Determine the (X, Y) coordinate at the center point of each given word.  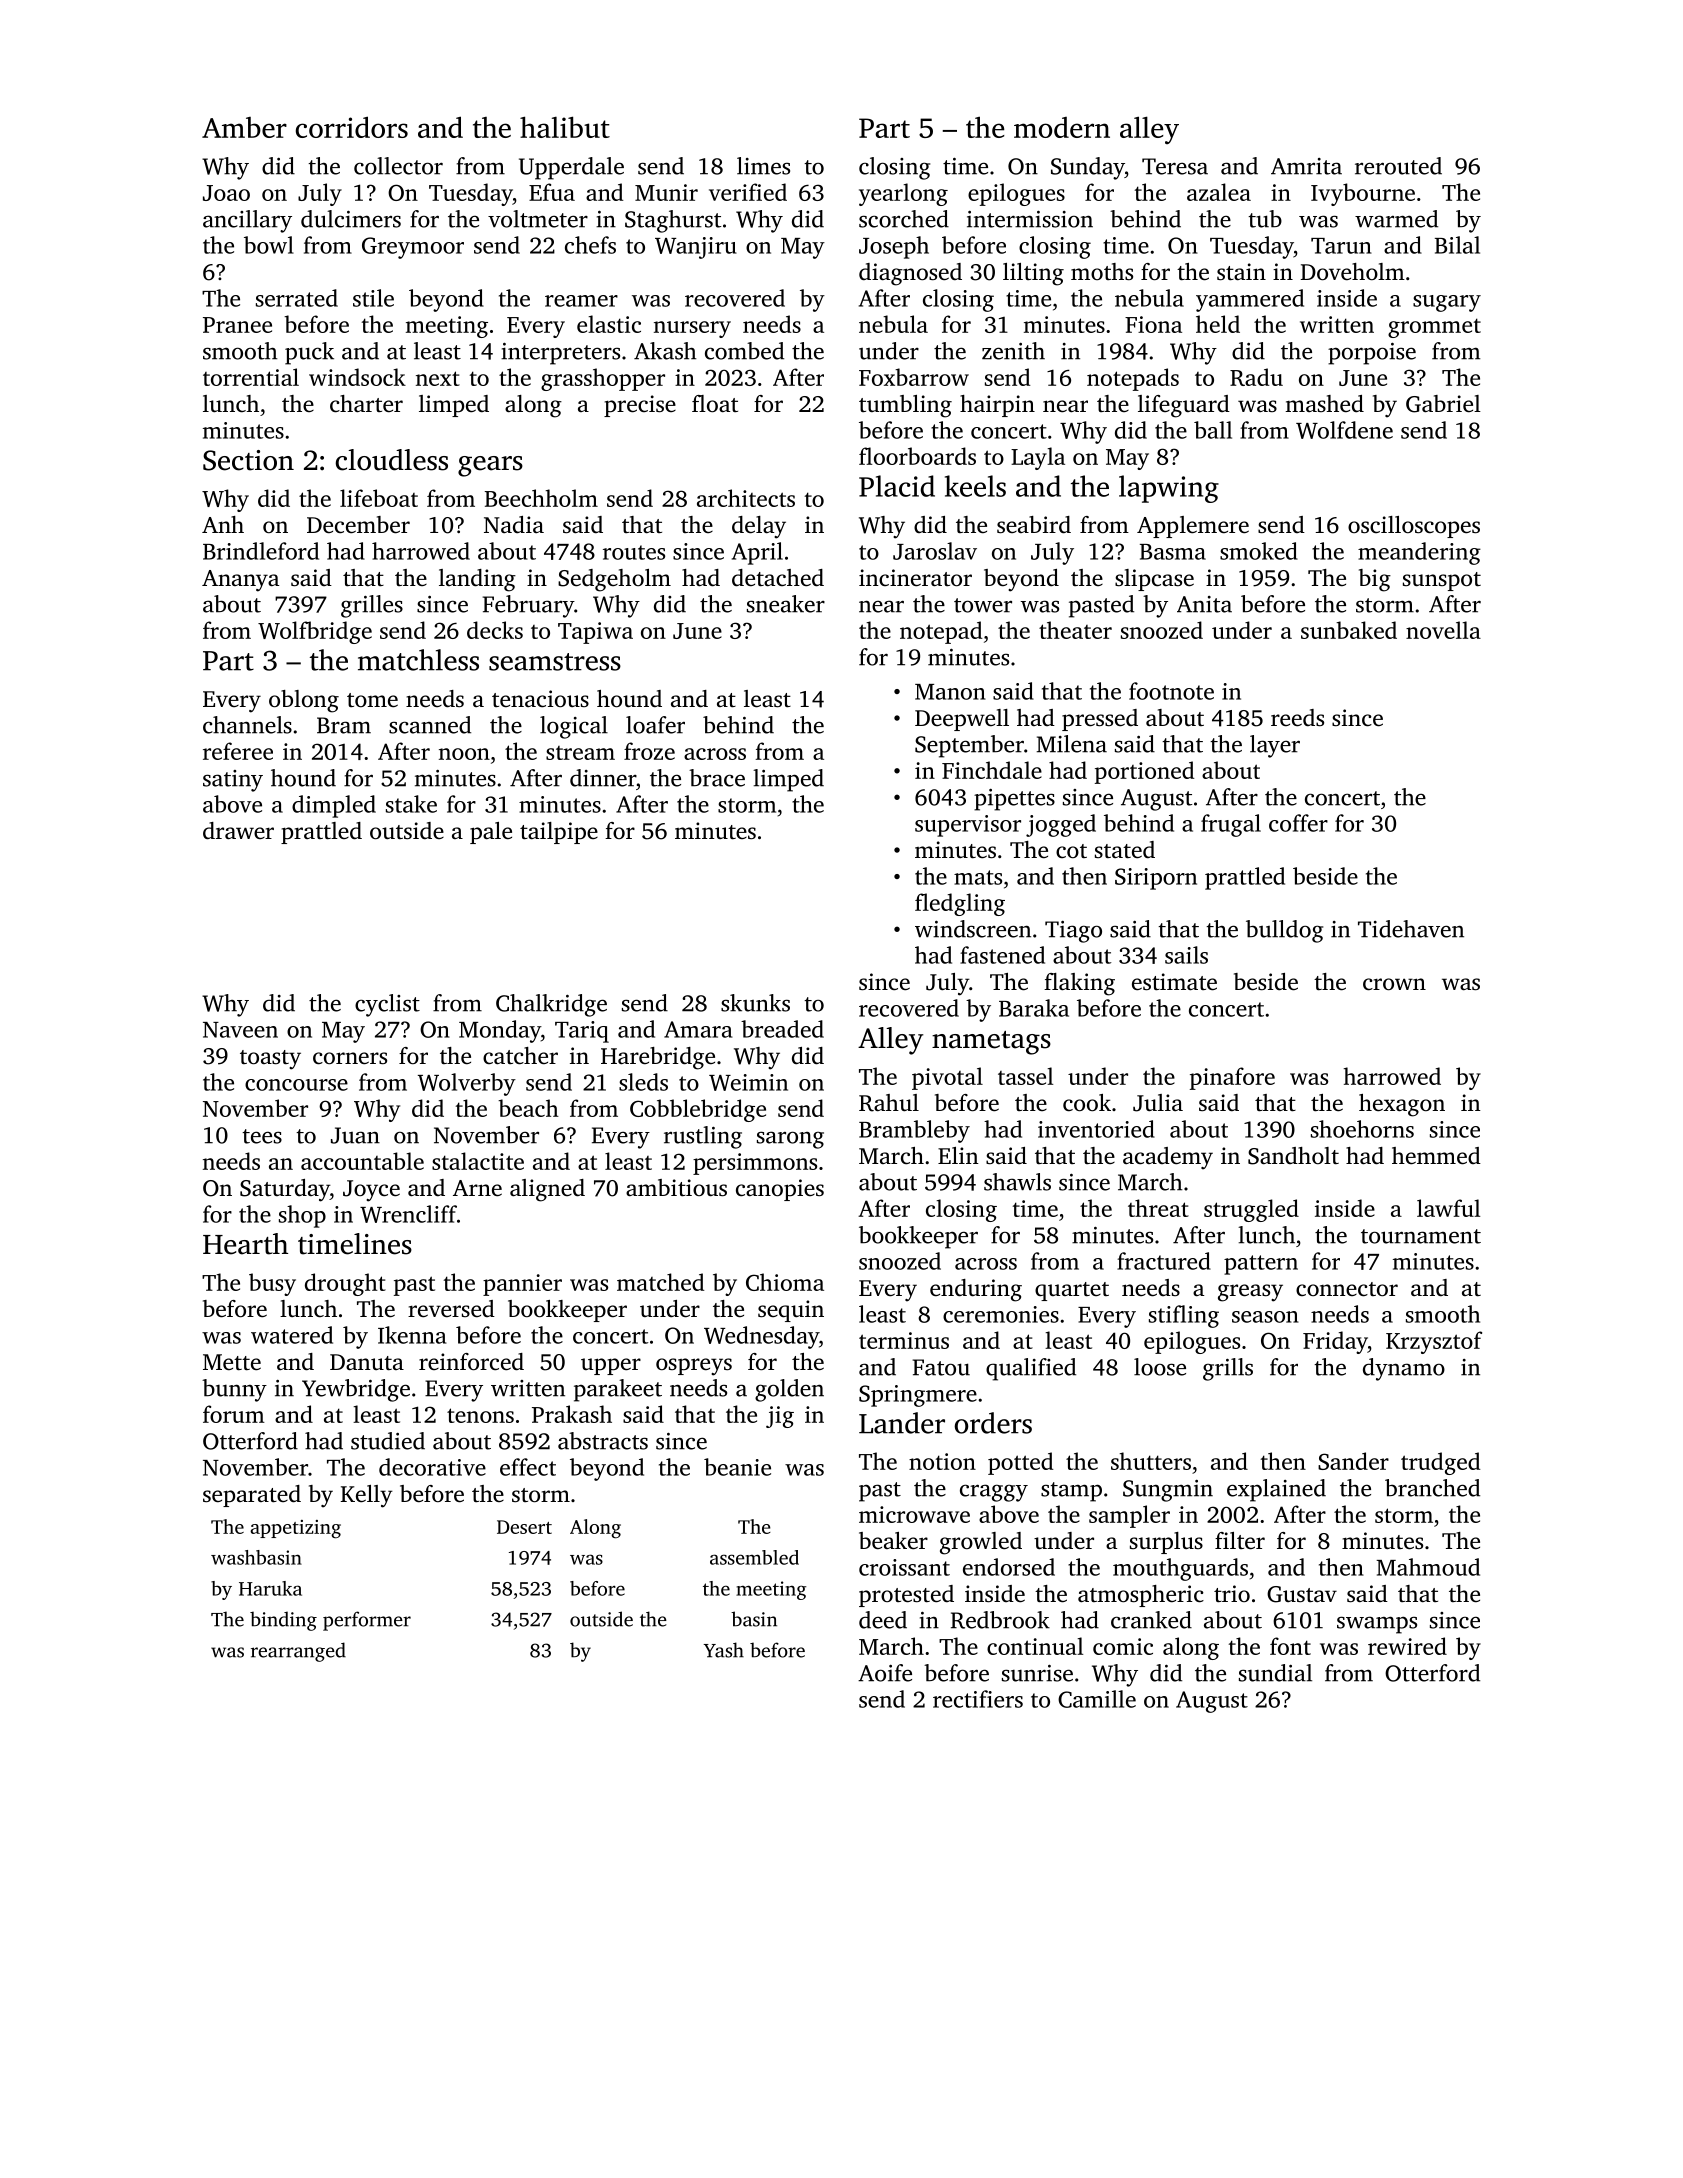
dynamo (1404, 1369)
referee (238, 751)
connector (1347, 1289)
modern (1062, 127)
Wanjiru (696, 248)
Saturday (285, 1190)
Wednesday (761, 1337)
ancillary (247, 221)
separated (252, 1496)
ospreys (694, 1367)
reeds (1297, 718)
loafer (655, 725)
